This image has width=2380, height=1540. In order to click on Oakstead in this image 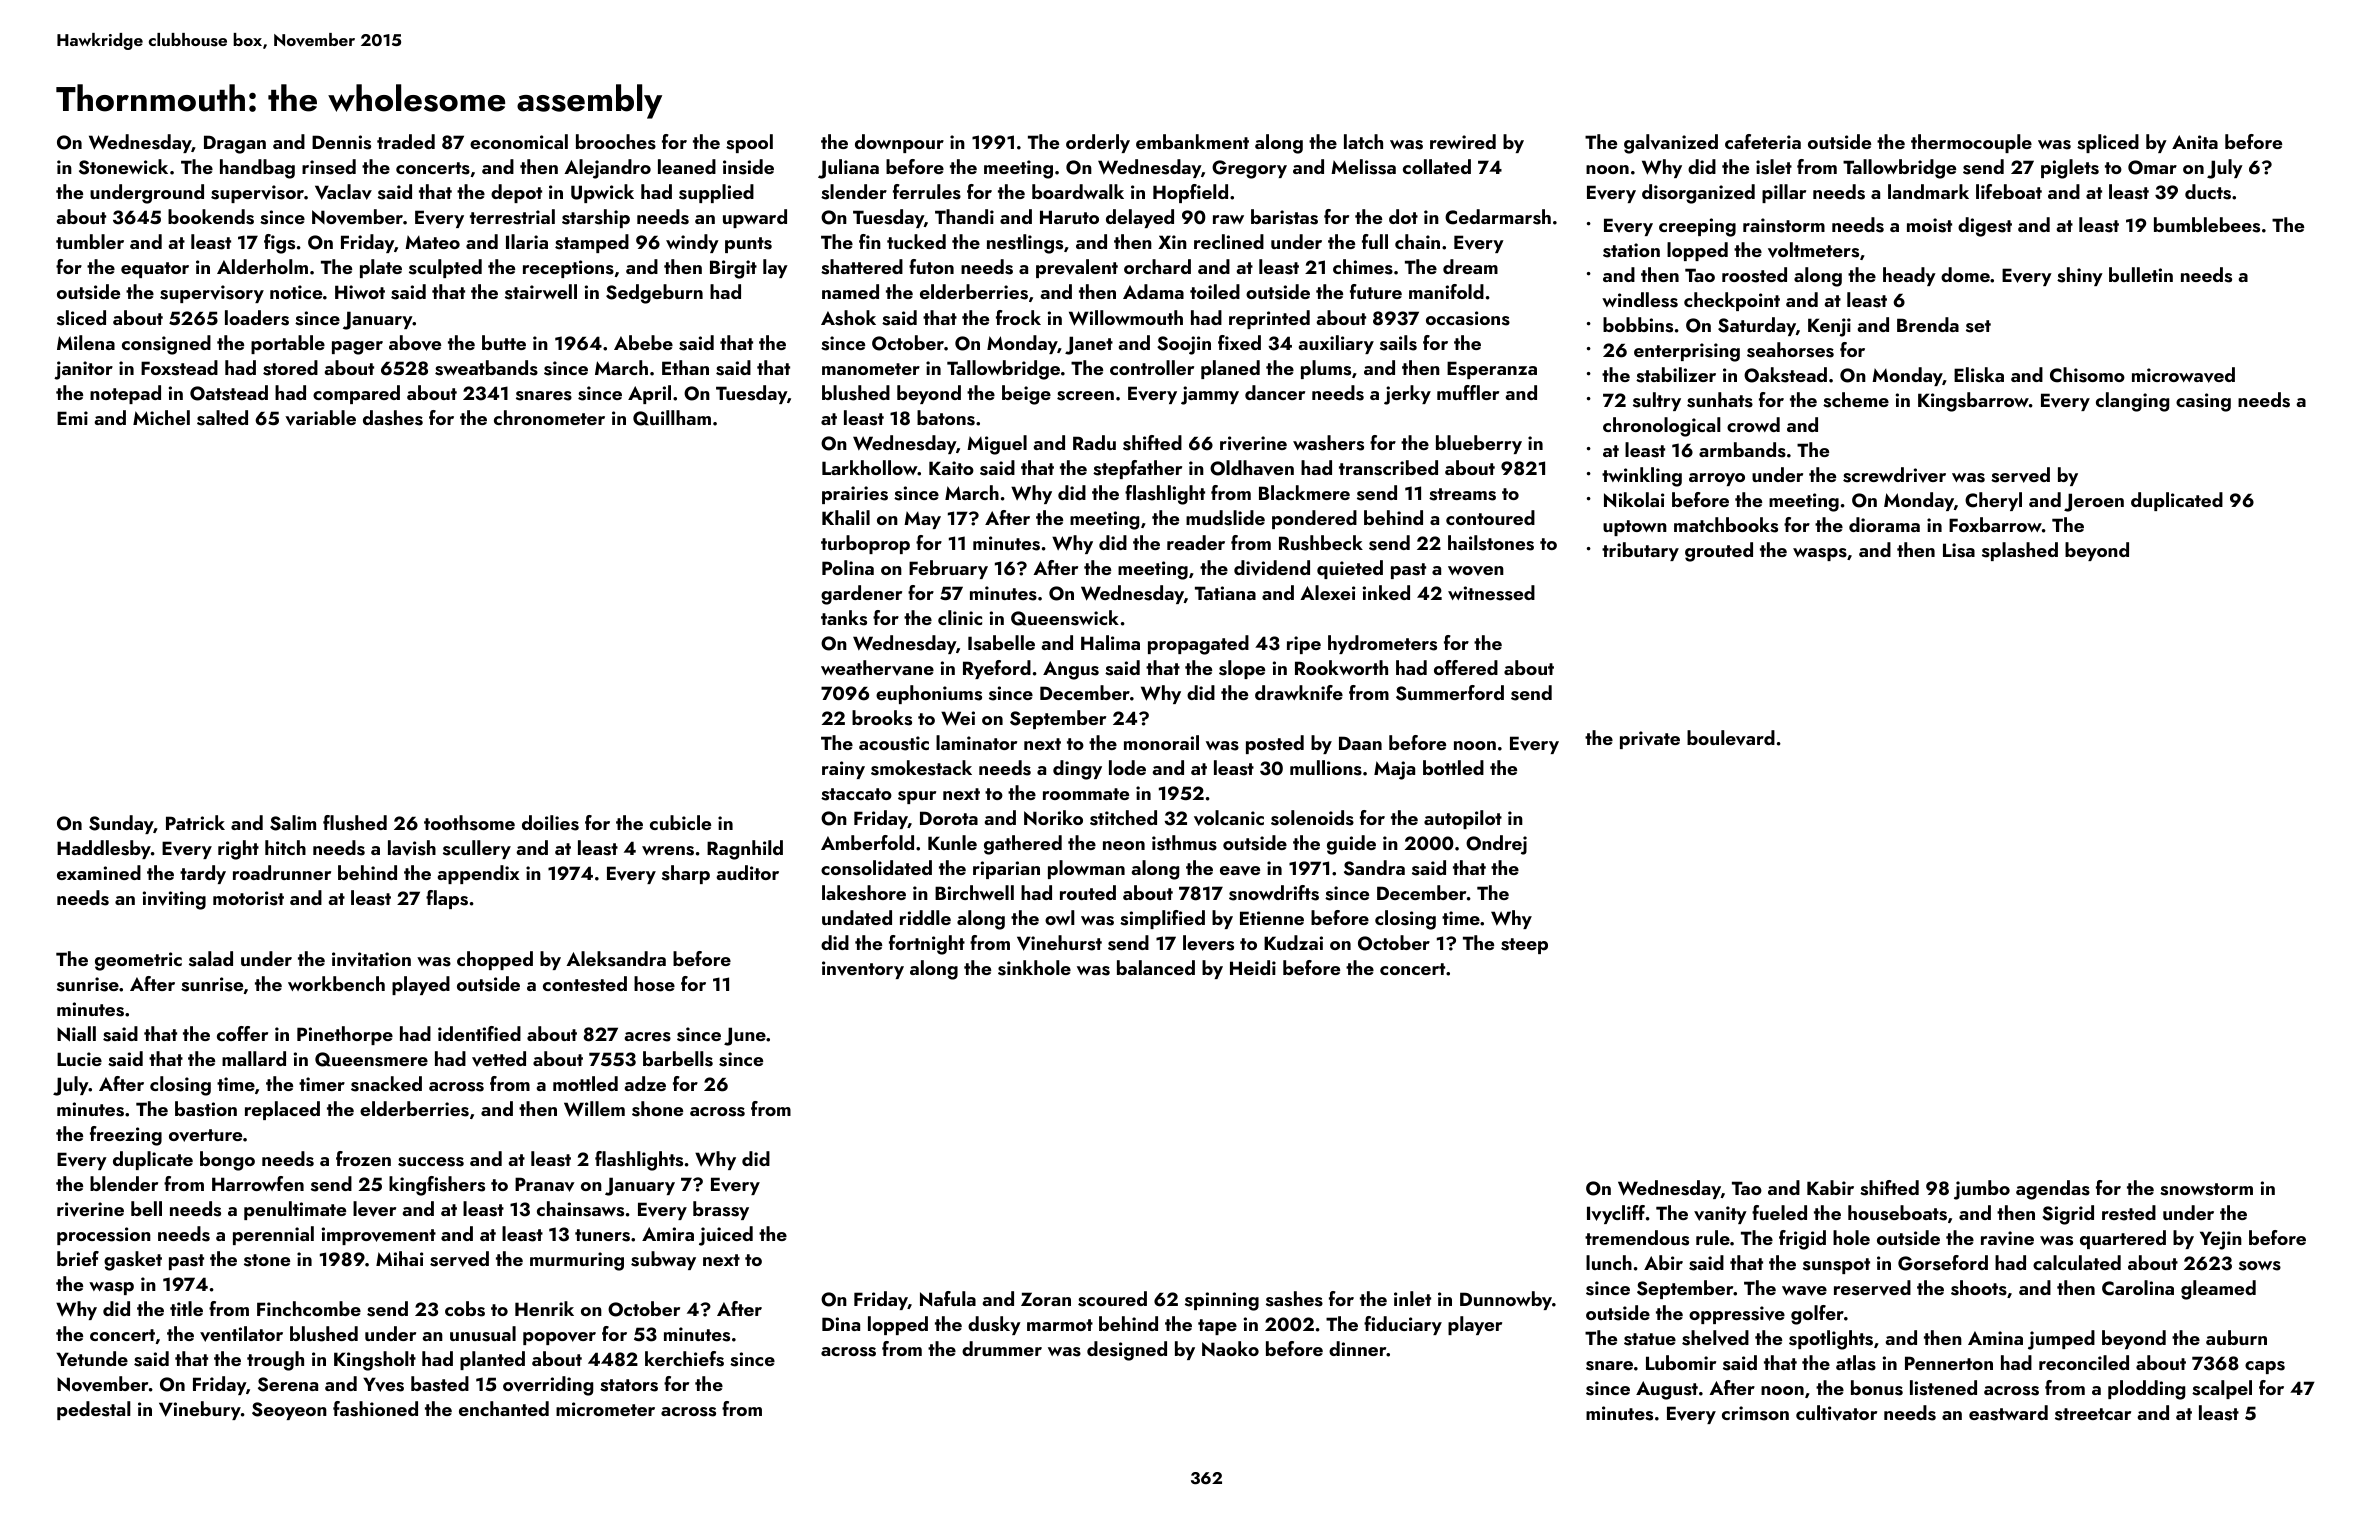, I will do `click(1785, 375)`.
